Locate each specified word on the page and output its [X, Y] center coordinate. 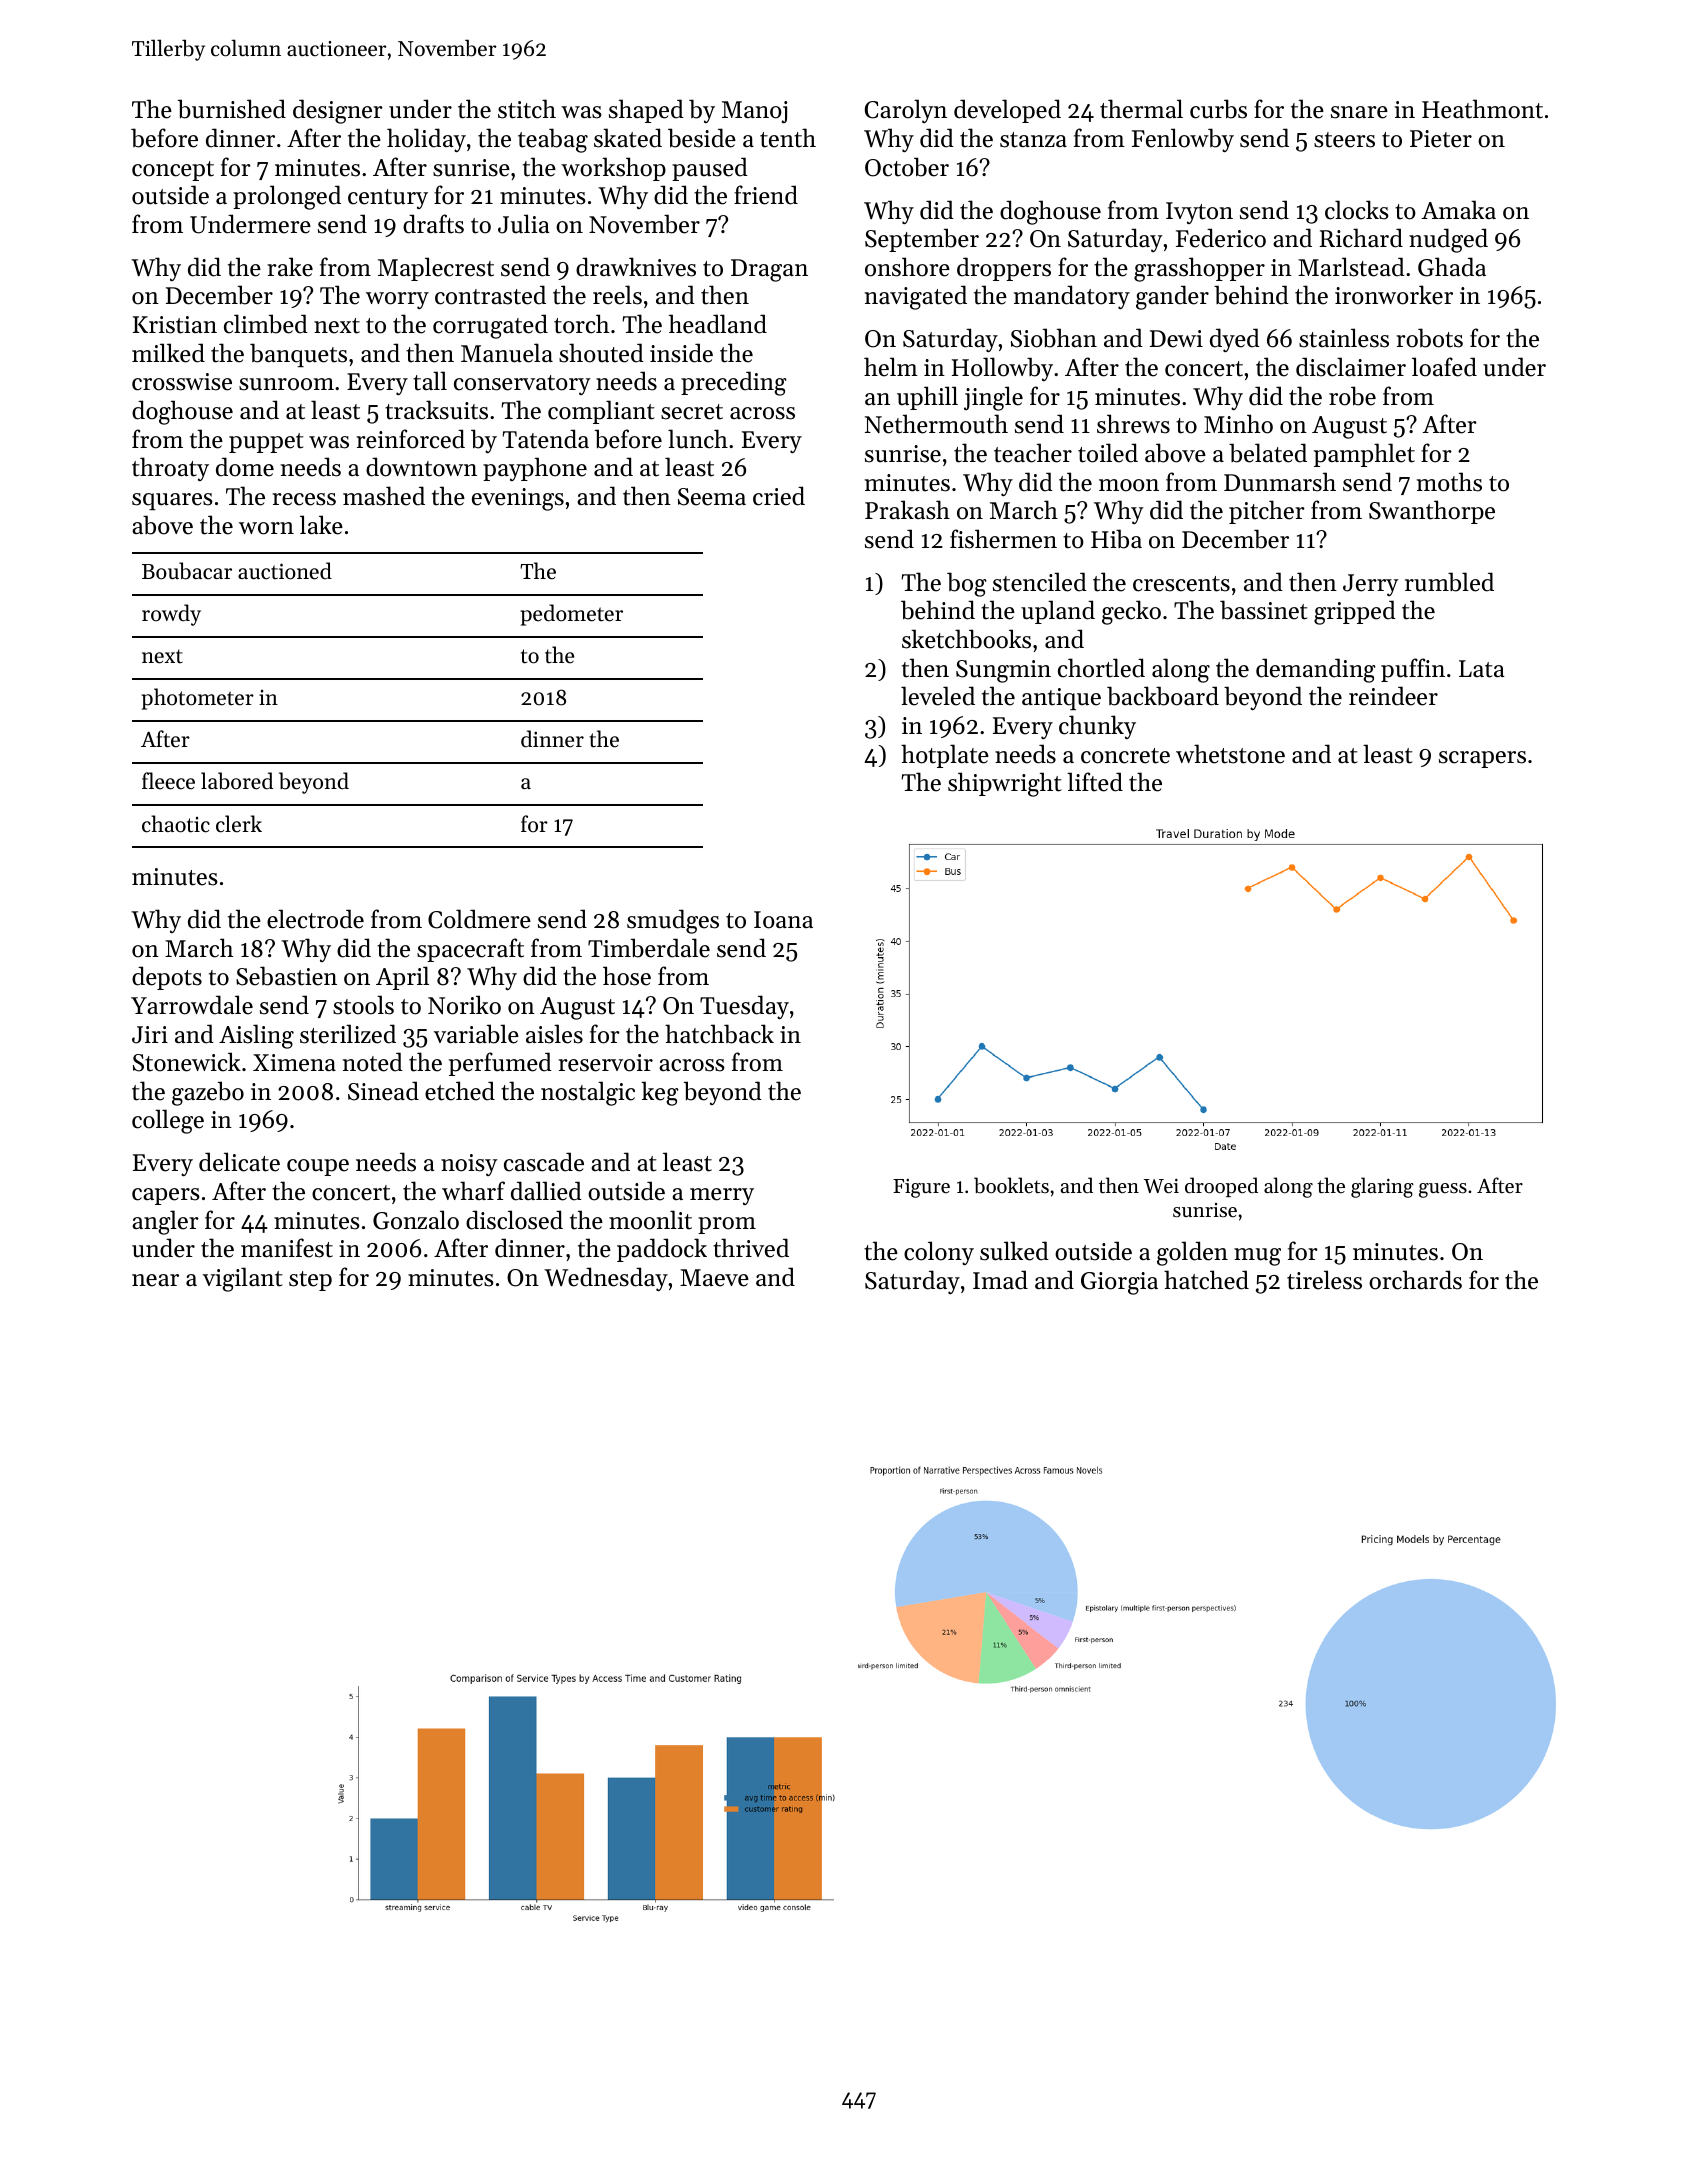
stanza [1033, 140]
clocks [1357, 210]
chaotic [176, 824]
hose [627, 976]
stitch [527, 109]
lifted [1095, 782]
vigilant [242, 1279]
